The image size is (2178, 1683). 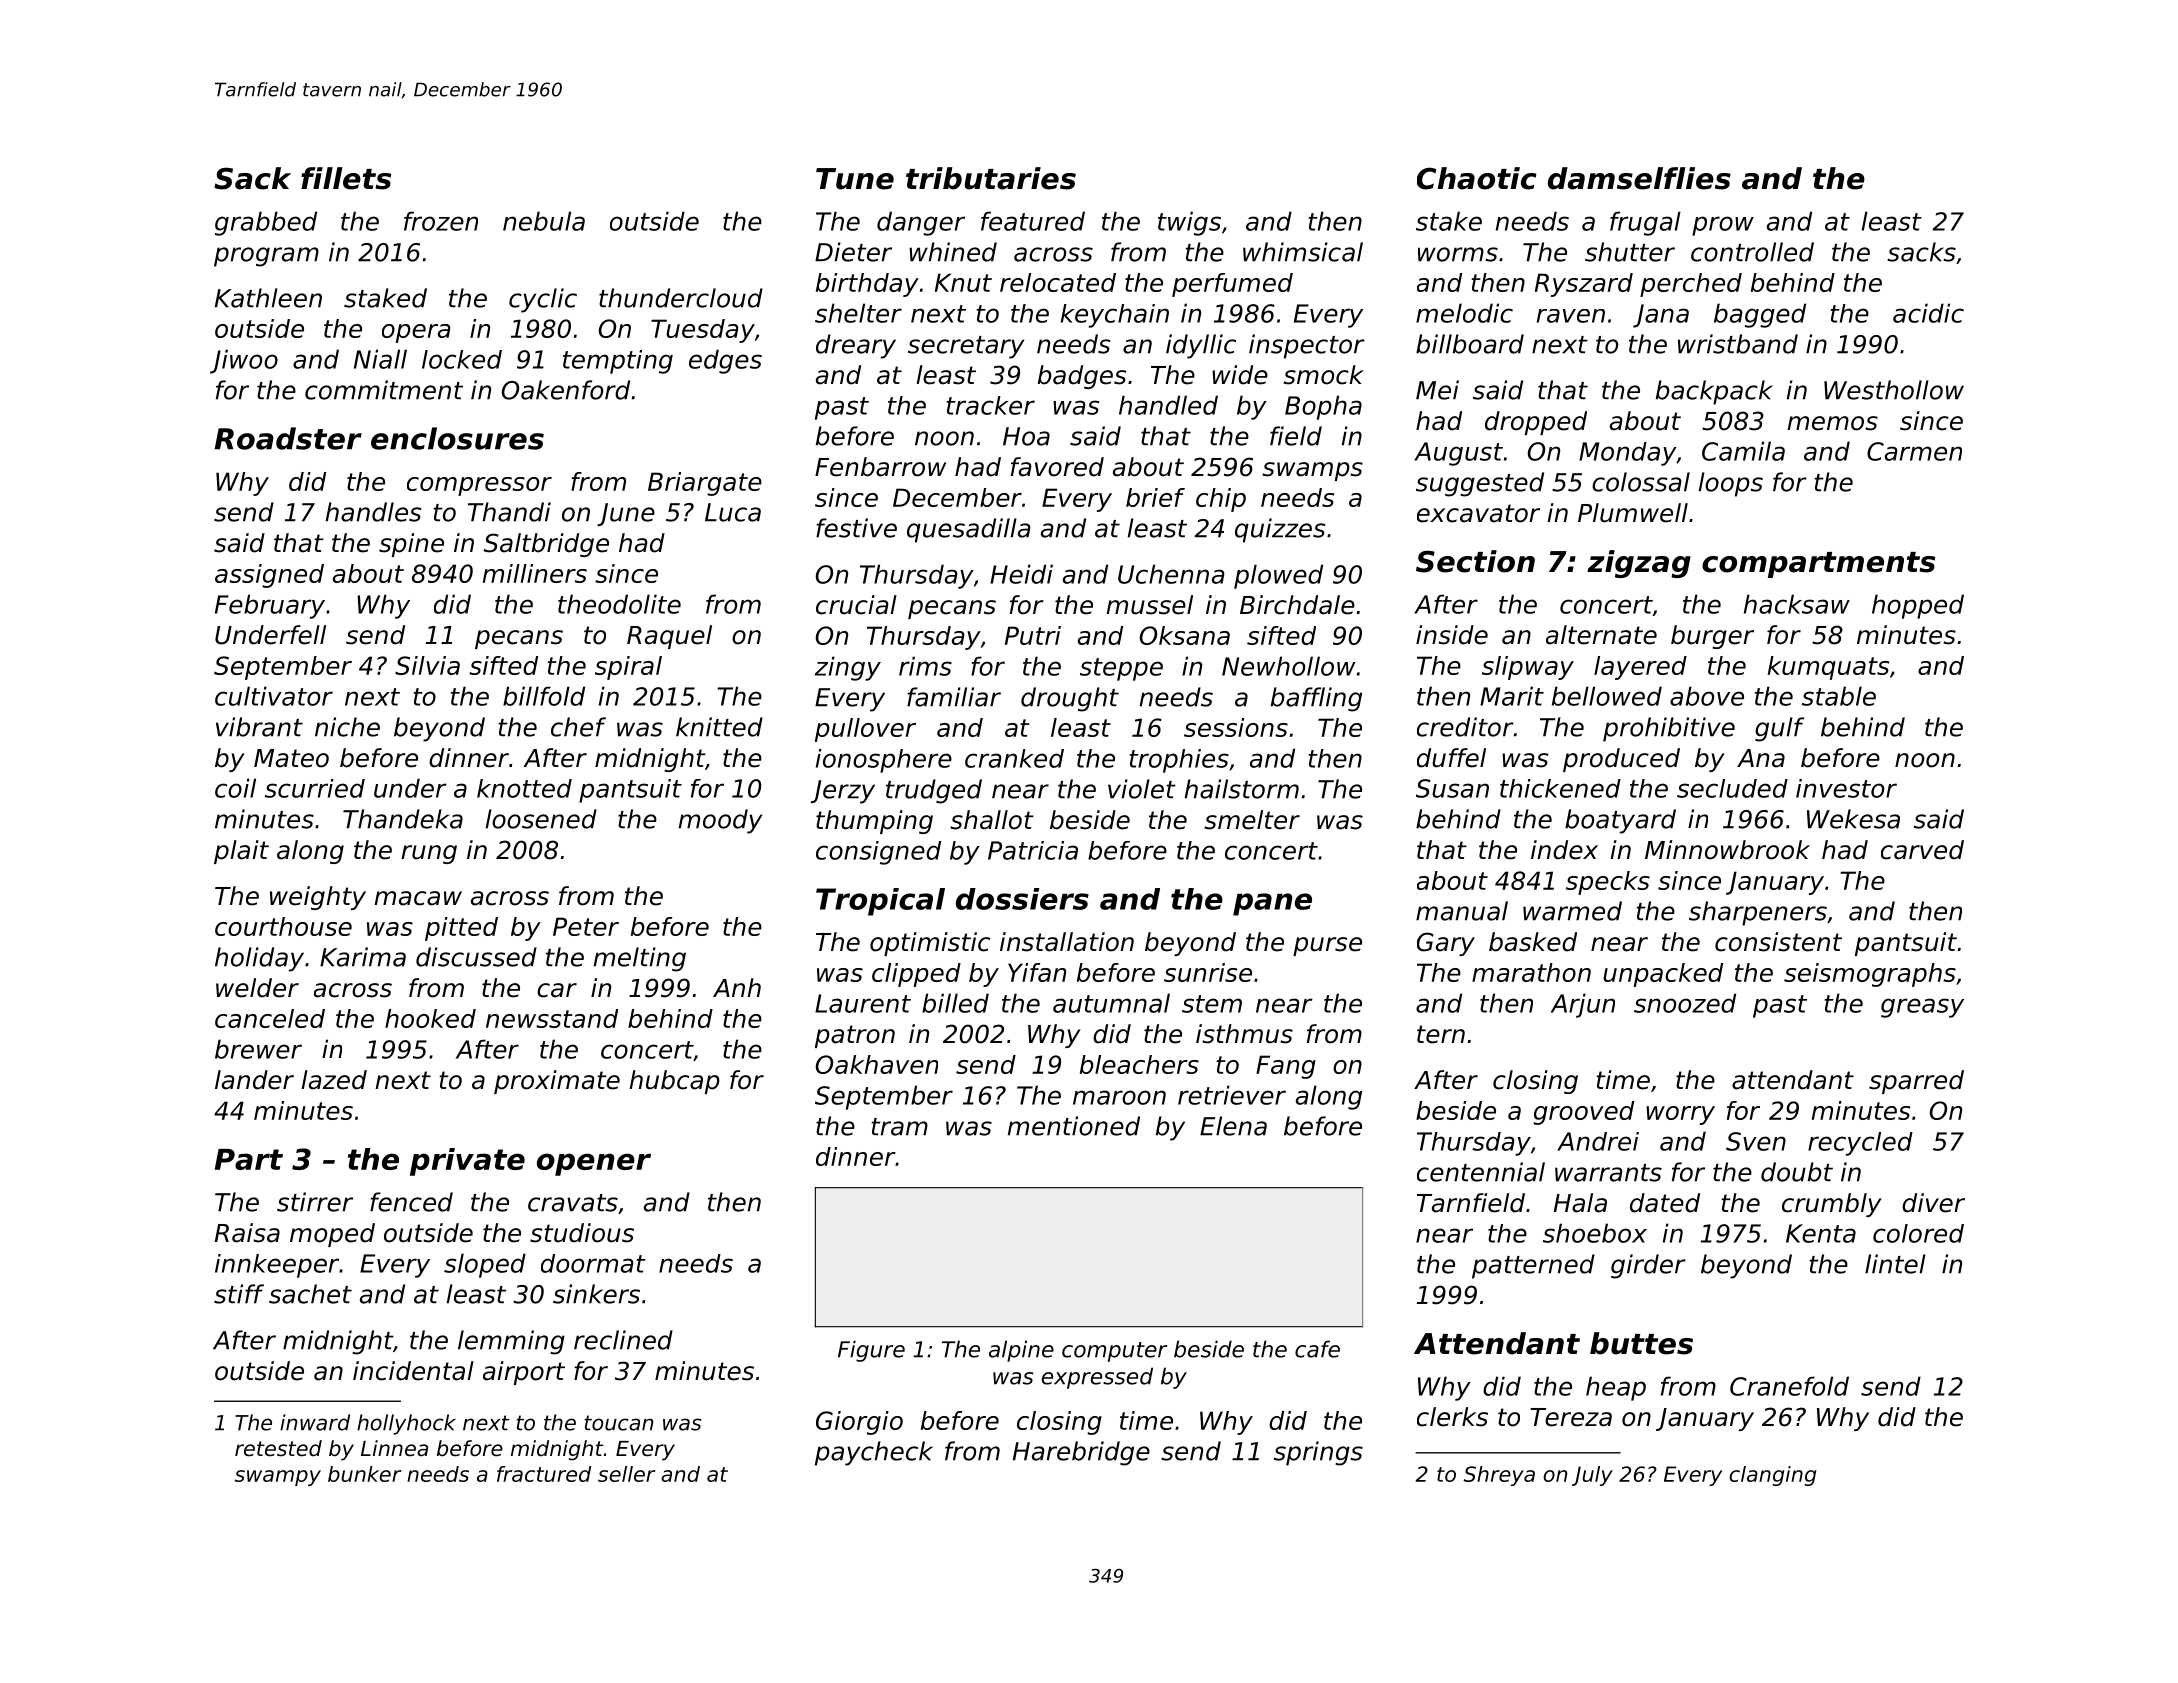 What do you see at coordinates (1712, 637) in the document?
I see `burger` at bounding box center [1712, 637].
